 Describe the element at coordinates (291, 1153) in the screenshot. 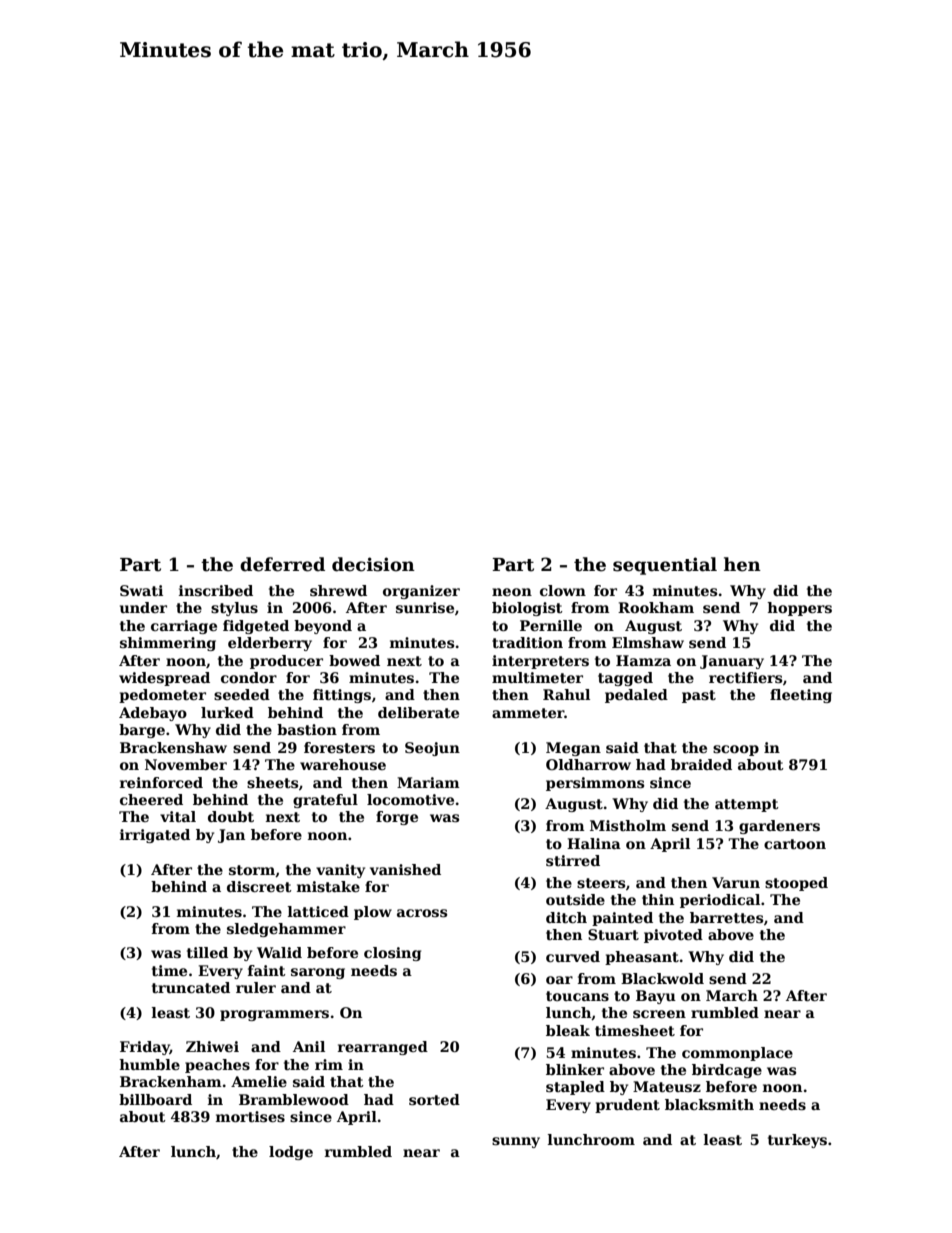

I see `lodge` at that location.
